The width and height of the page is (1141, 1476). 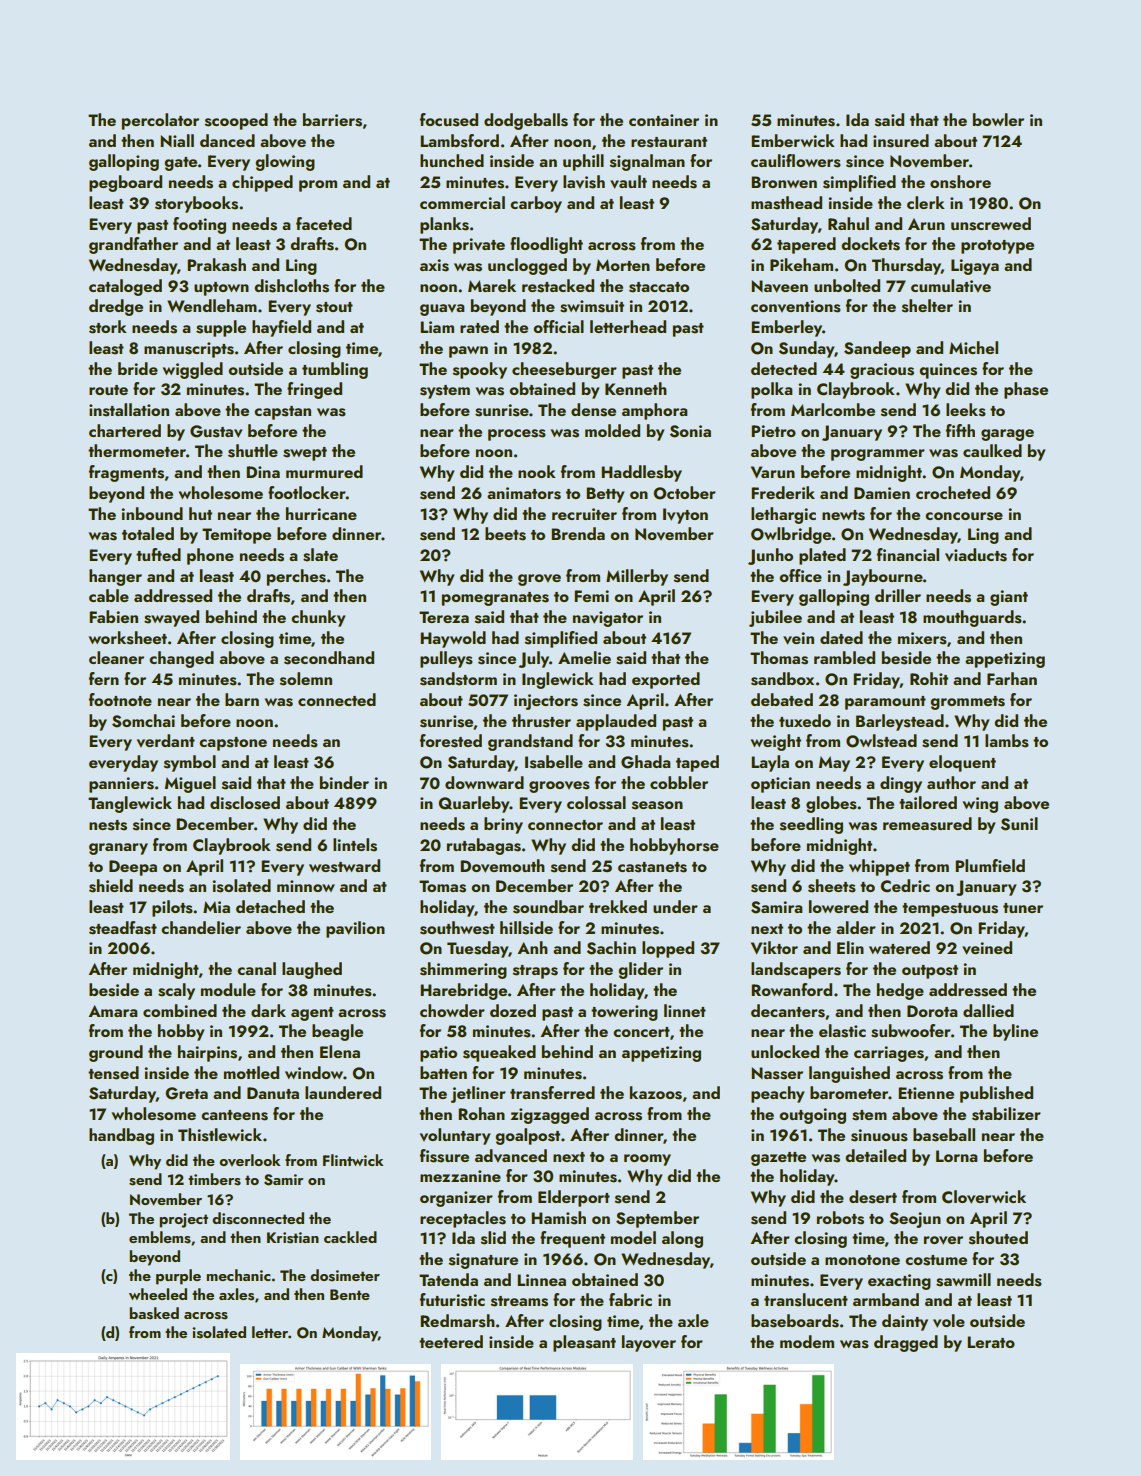 I want to click on insured, so click(x=901, y=141).
